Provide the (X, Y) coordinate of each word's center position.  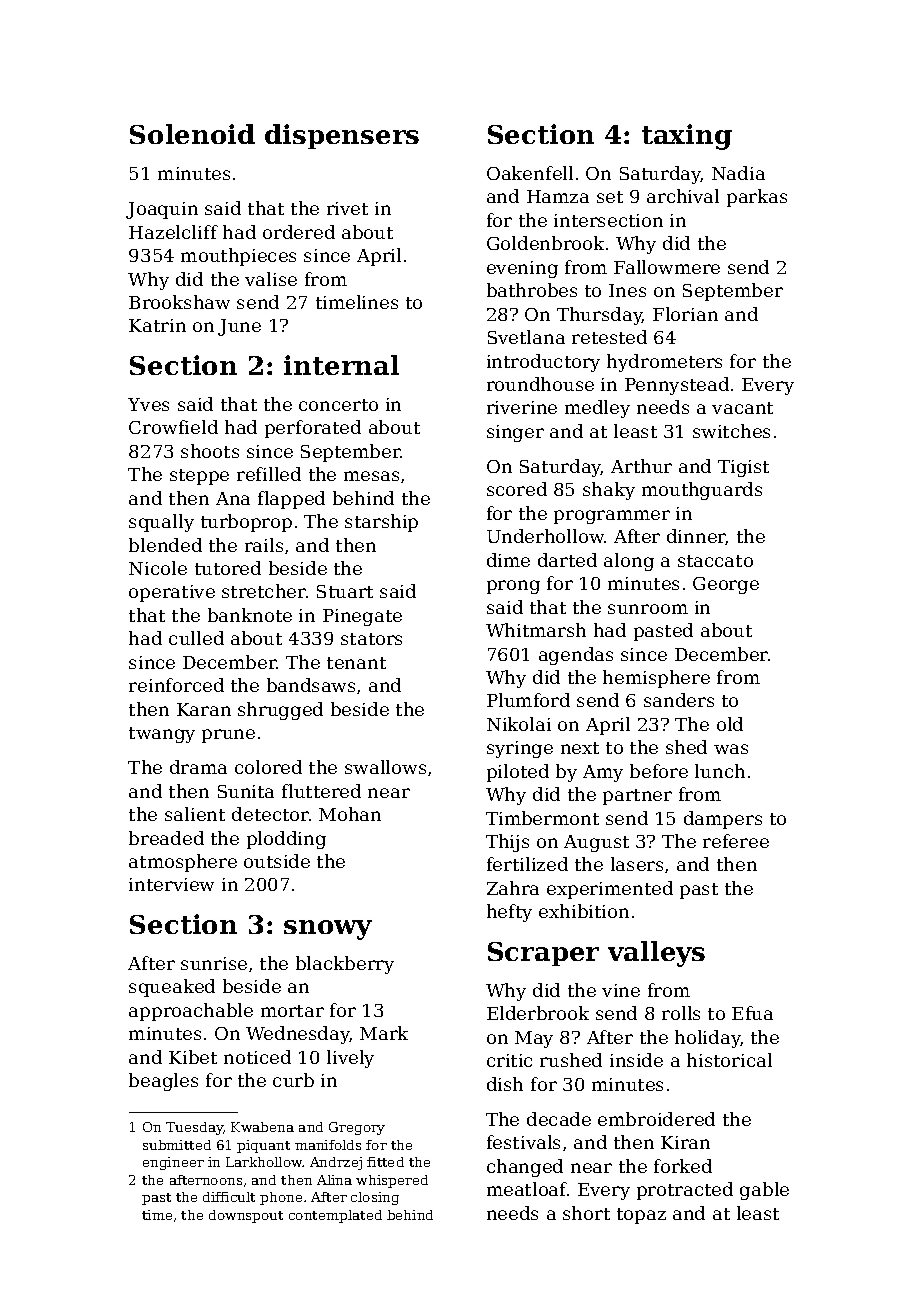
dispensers (342, 136)
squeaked (172, 988)
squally (161, 523)
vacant (742, 408)
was (731, 749)
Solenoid (192, 134)
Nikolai (519, 724)
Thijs (507, 843)
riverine (522, 407)
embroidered (656, 1119)
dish (505, 1084)
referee (736, 841)
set (610, 197)
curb (293, 1080)
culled (196, 638)
